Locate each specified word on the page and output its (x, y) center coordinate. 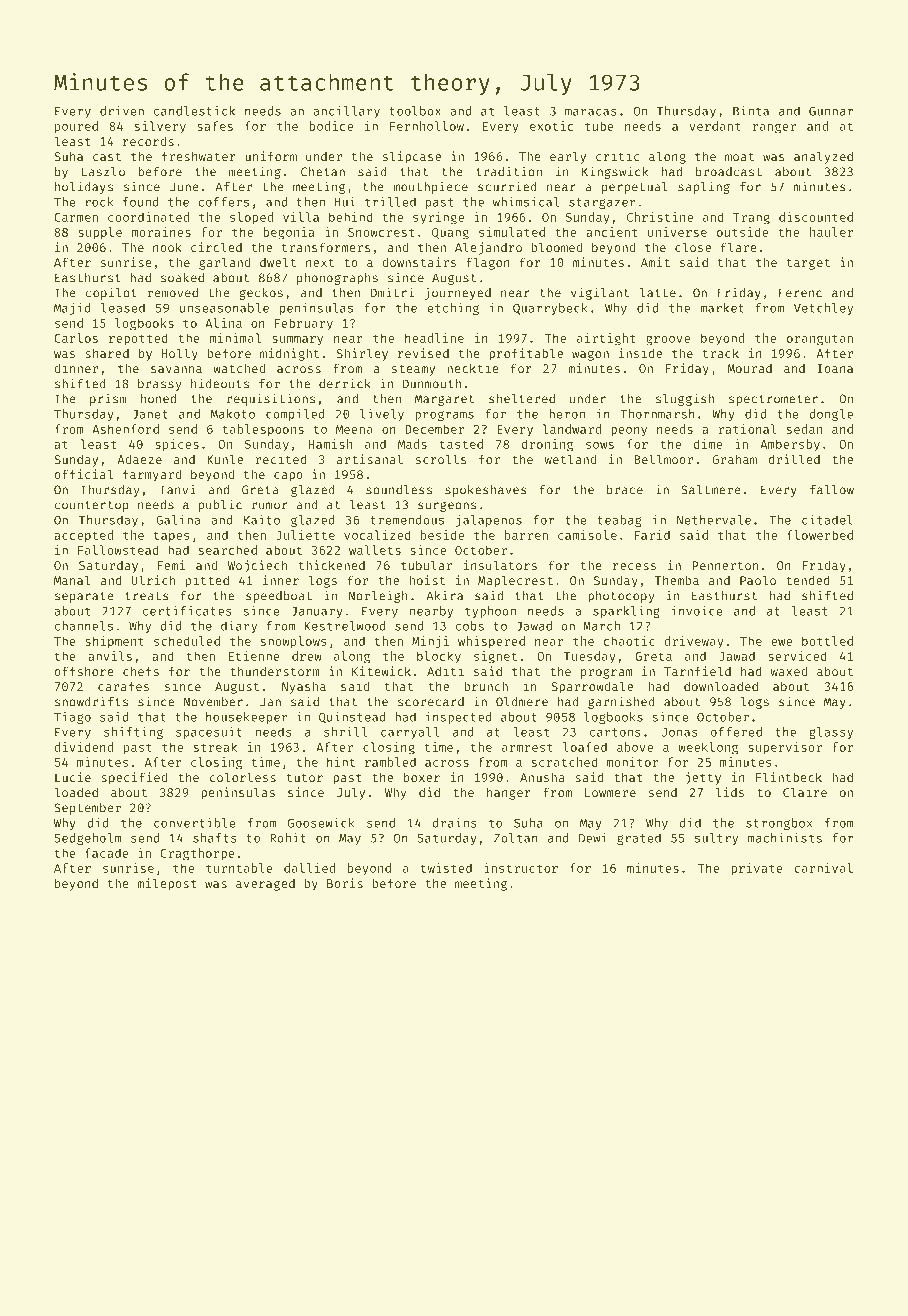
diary (239, 627)
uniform (271, 156)
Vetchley (823, 309)
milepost (167, 884)
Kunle (225, 459)
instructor (521, 868)
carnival (823, 868)
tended (808, 580)
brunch (486, 686)
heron (567, 414)
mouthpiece (430, 187)
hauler (831, 232)
